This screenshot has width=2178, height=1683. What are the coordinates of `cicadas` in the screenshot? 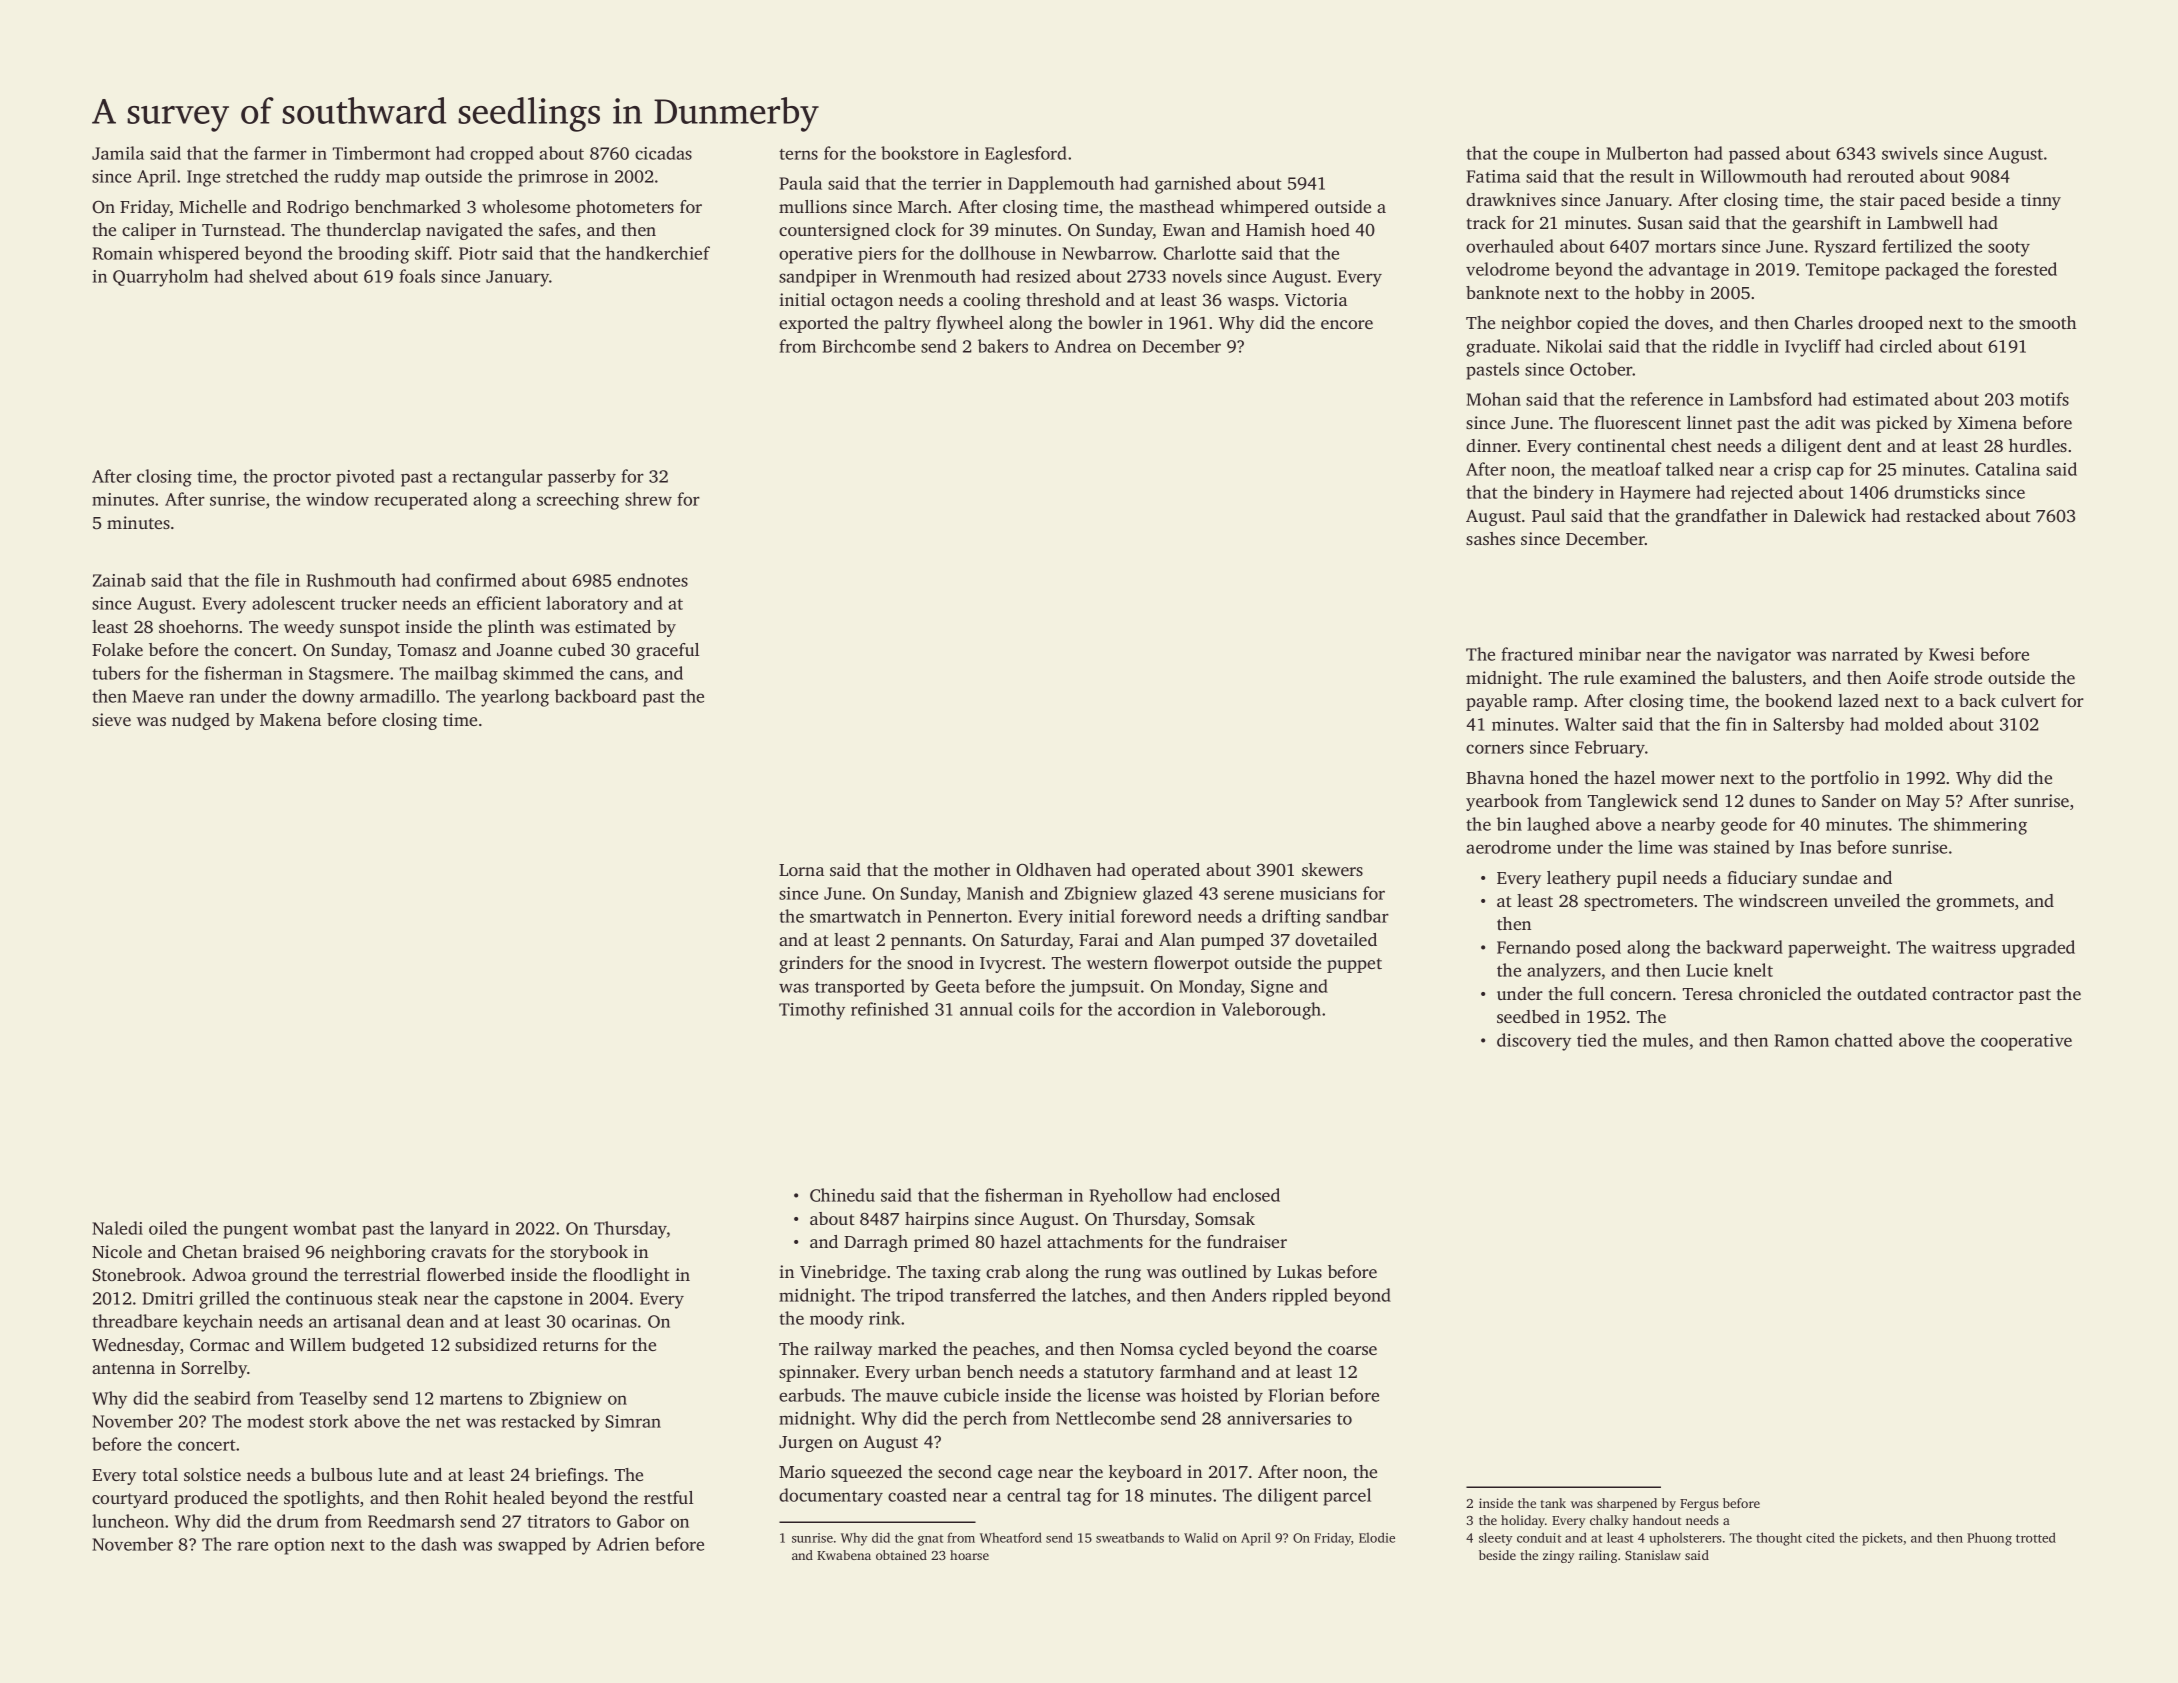 It's located at (663, 153).
